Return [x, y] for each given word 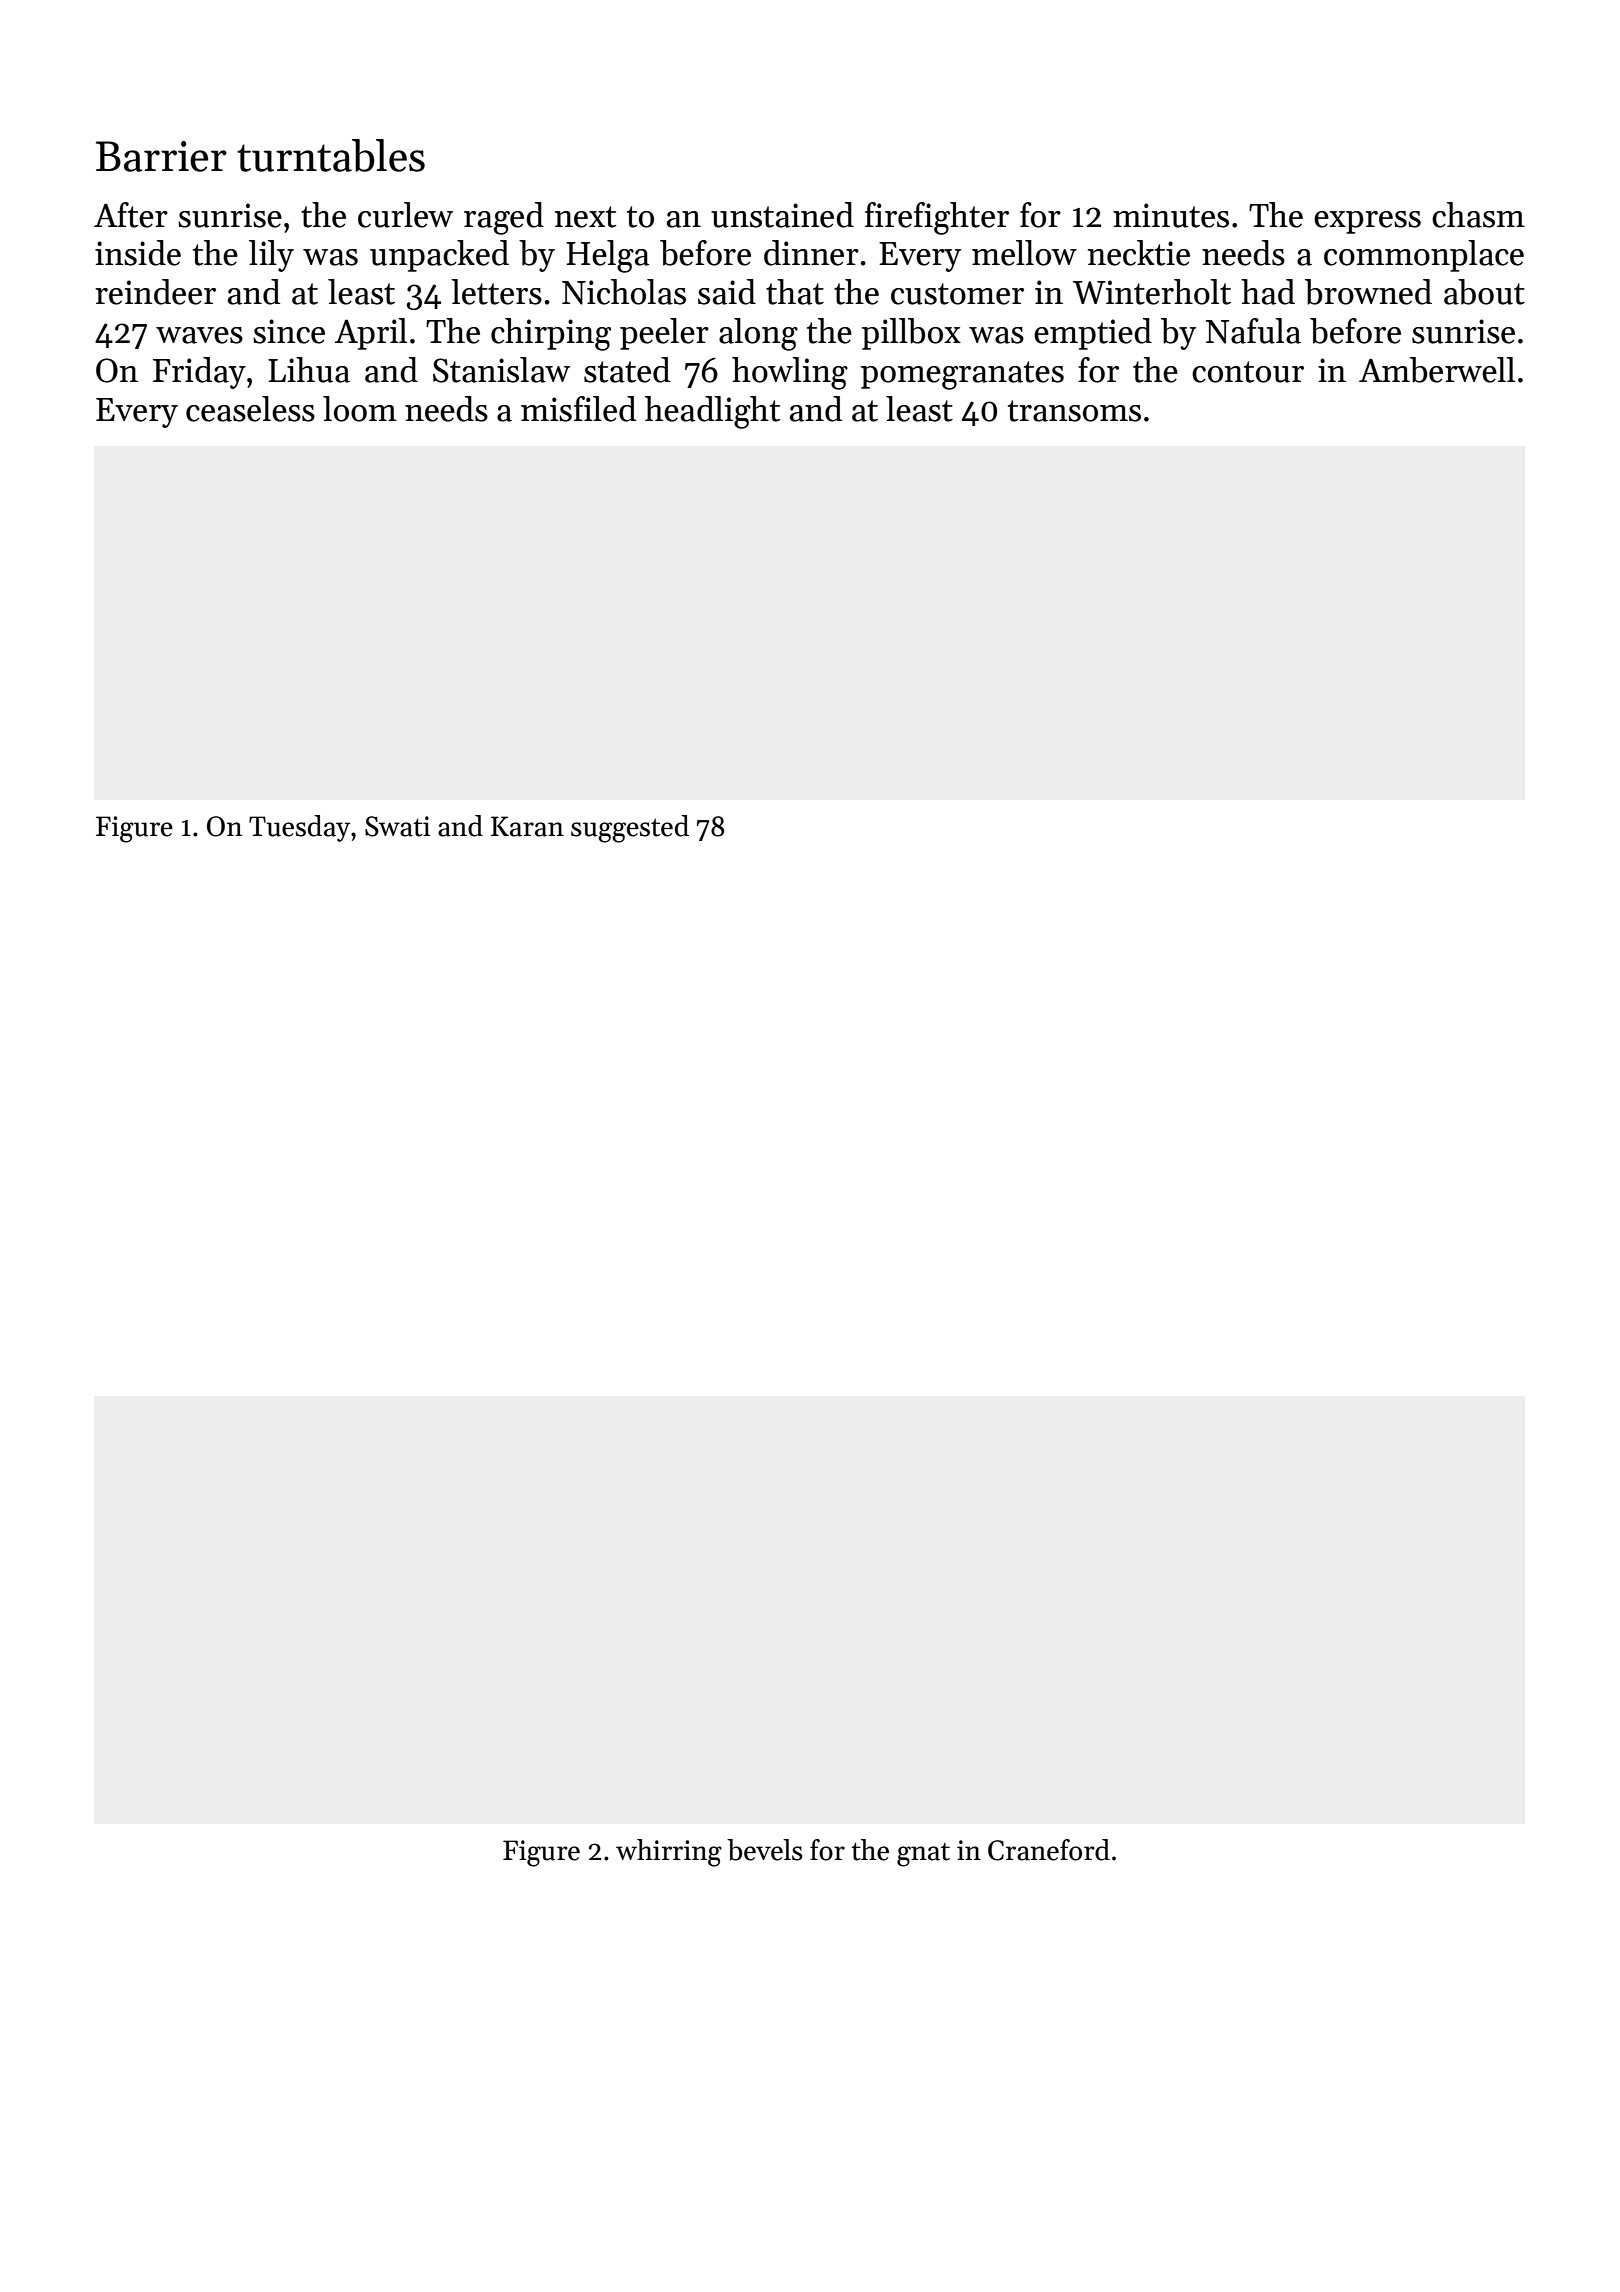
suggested [630, 829]
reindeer [155, 292]
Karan [527, 826]
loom [360, 409]
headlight [713, 412]
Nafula [1253, 331]
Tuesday [299, 828]
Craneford [1049, 1850]
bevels [765, 1850]
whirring [669, 1853]
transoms [1074, 411]
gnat [923, 1855]
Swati [397, 826]
